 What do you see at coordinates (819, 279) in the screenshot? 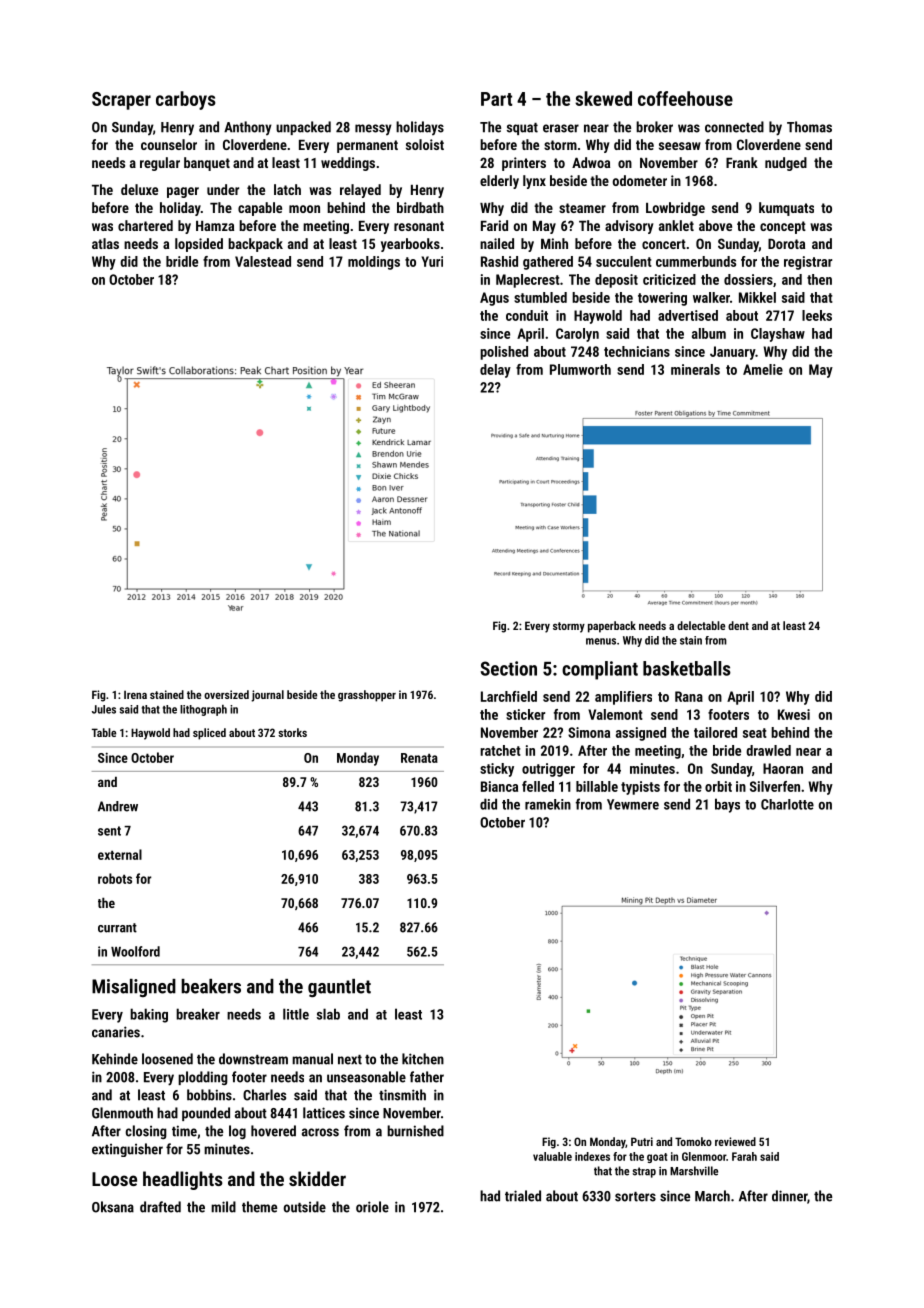
I see `then` at bounding box center [819, 279].
